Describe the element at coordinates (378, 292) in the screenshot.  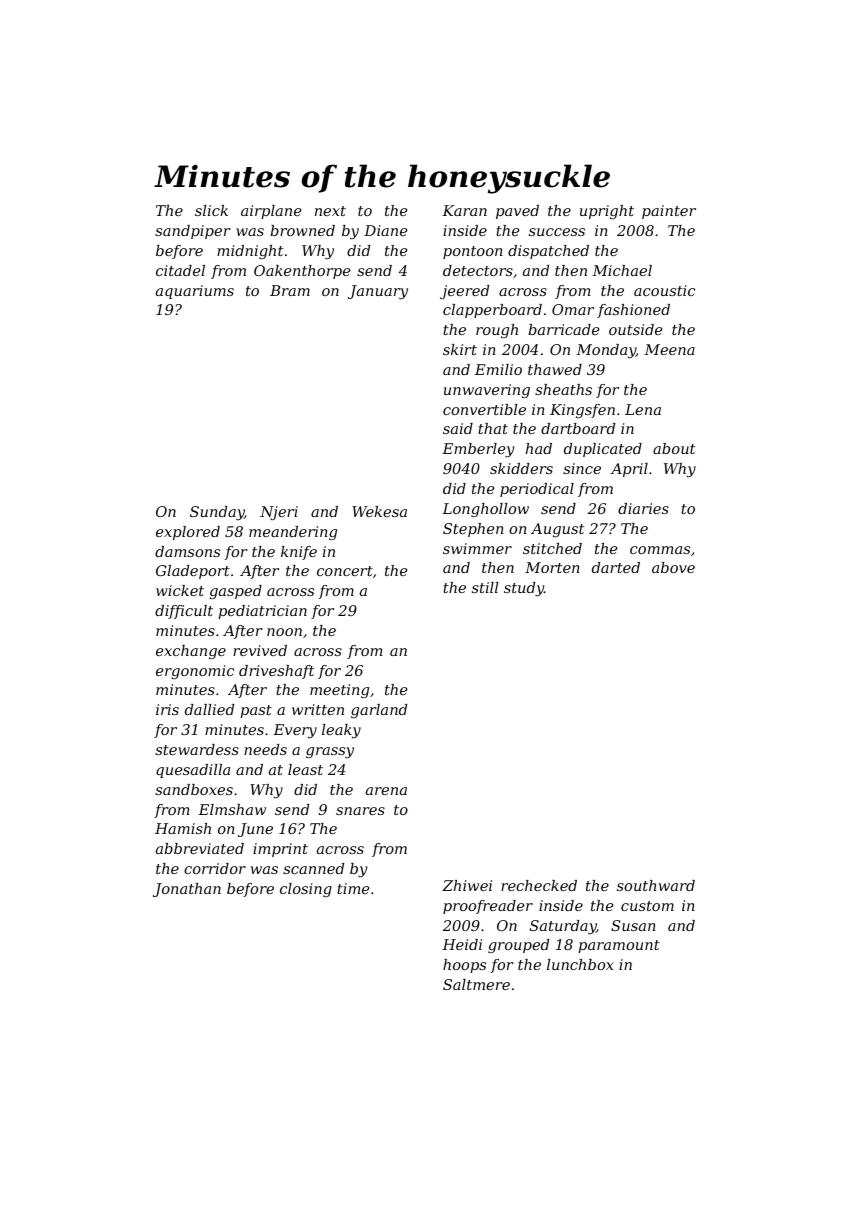
I see `January` at that location.
